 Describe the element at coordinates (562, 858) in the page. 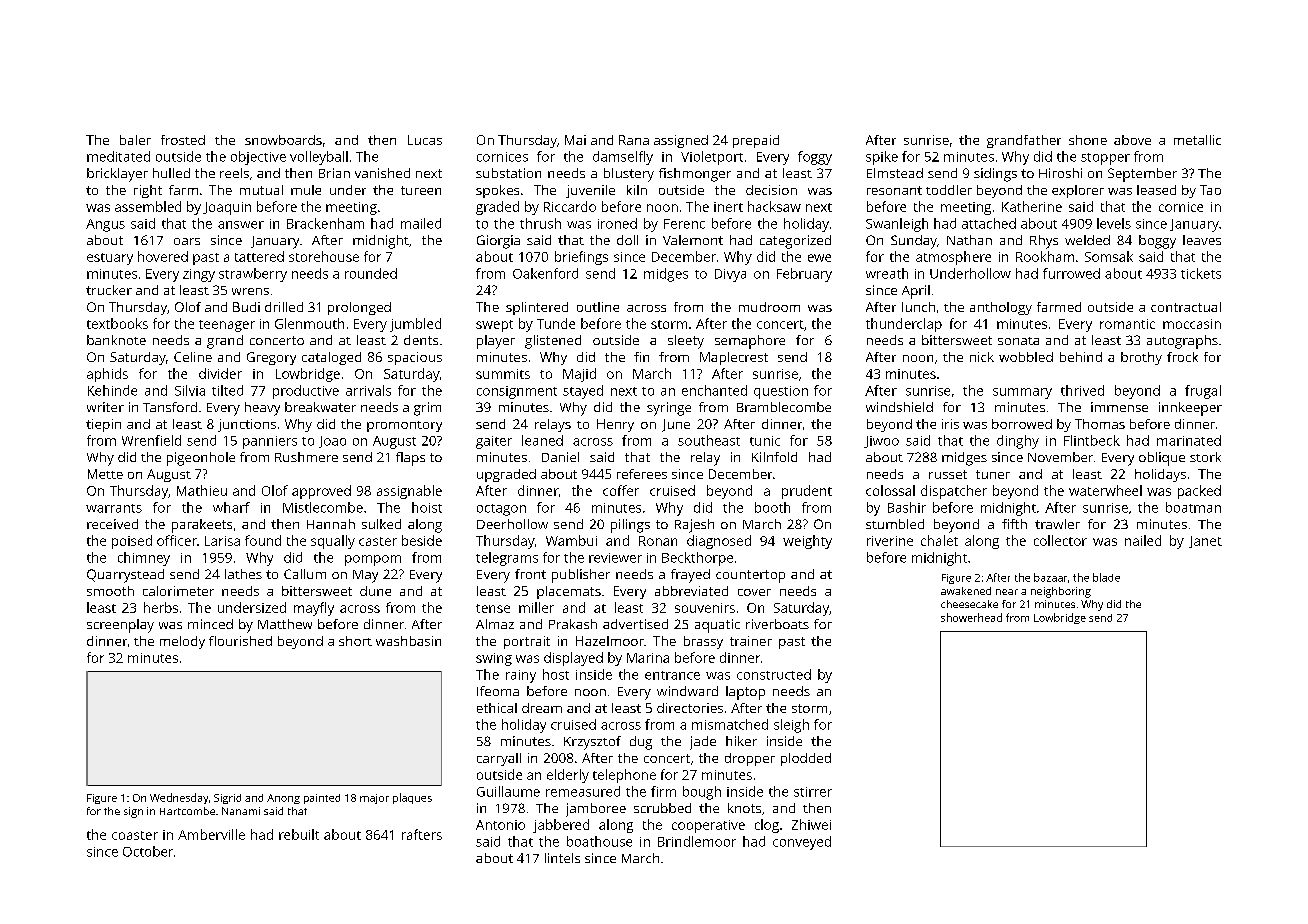

I see `lintels` at that location.
